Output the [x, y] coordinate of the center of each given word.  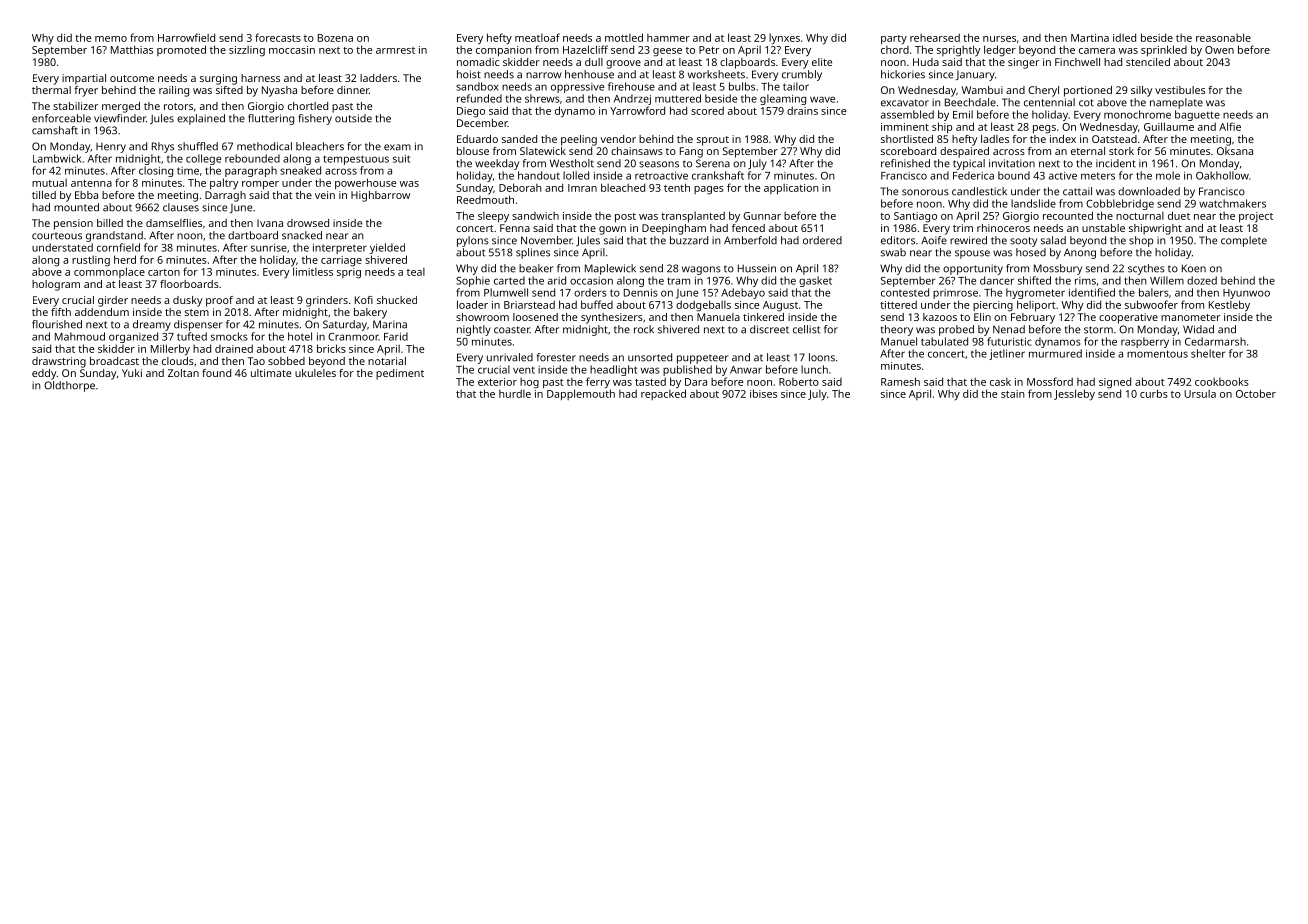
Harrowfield [186, 37]
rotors [178, 106]
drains [802, 110]
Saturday [345, 325]
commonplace [109, 272]
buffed [597, 304]
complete [1244, 241]
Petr [709, 50]
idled [1124, 37]
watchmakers [1232, 203]
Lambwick [57, 158]
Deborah [520, 187]
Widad [1198, 329]
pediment [400, 374]
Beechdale [970, 102]
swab [893, 252]
